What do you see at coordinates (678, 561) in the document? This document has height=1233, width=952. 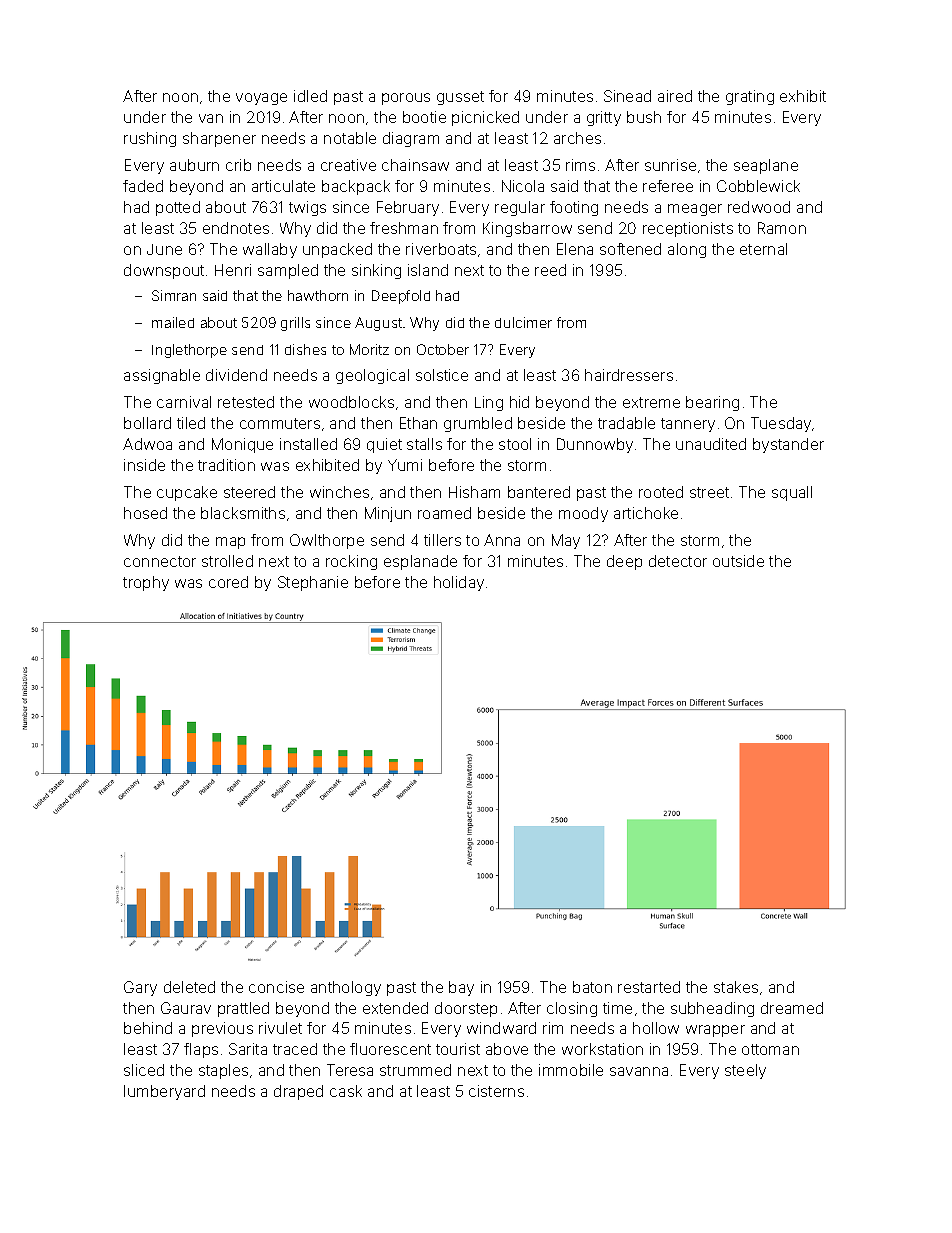 I see `detector` at bounding box center [678, 561].
